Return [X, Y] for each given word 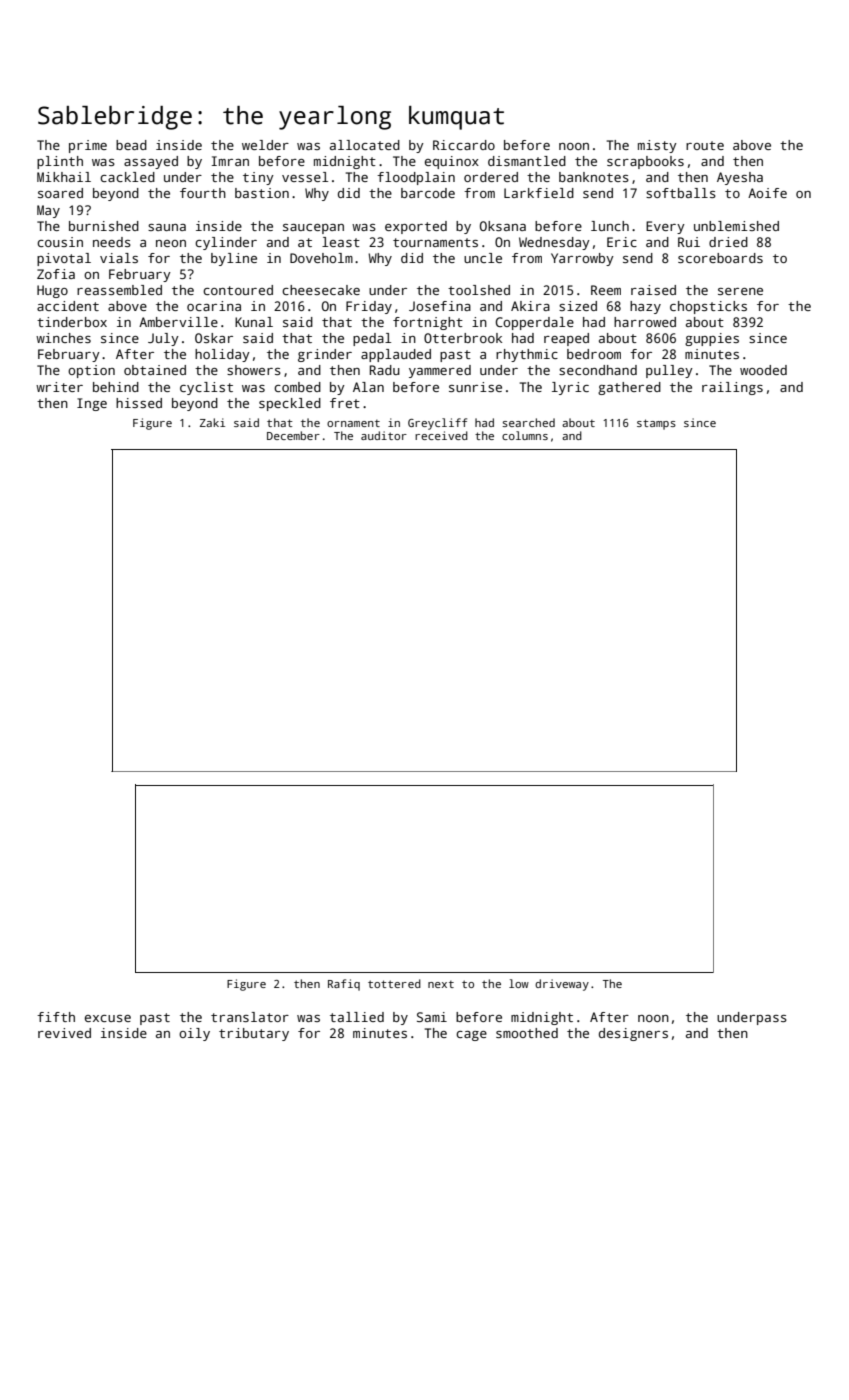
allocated [365, 145]
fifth [56, 1017]
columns [525, 435]
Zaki [212, 422]
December [293, 435]
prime [88, 146]
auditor [384, 435]
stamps [656, 424]
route [705, 145]
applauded [396, 355]
